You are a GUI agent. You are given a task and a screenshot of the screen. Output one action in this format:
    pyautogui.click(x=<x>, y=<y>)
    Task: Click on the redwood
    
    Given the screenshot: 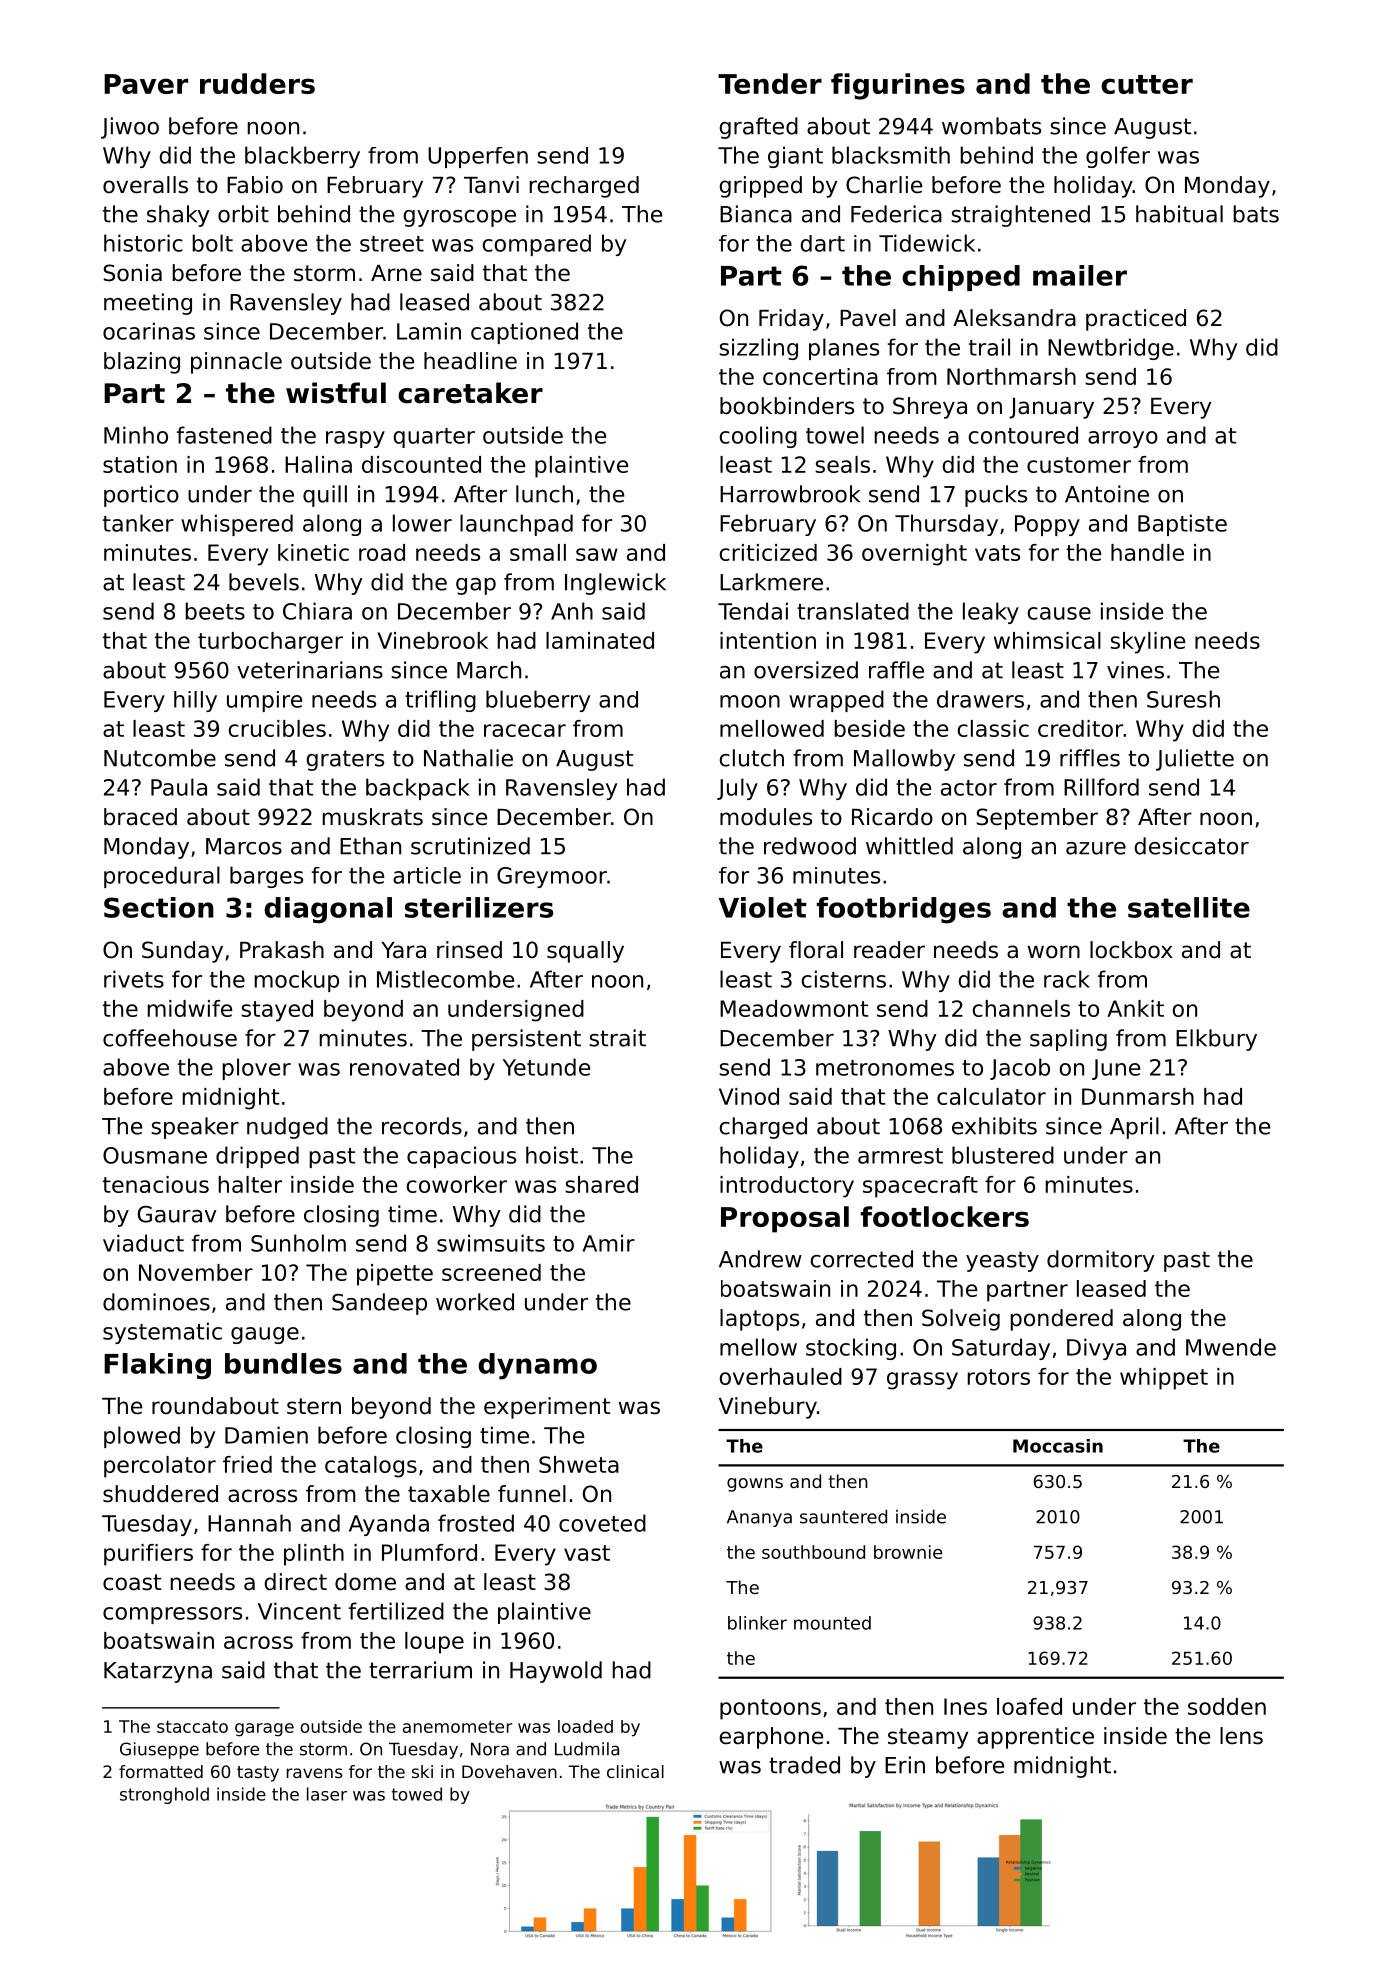 What is the action you would take?
    pyautogui.click(x=810, y=846)
